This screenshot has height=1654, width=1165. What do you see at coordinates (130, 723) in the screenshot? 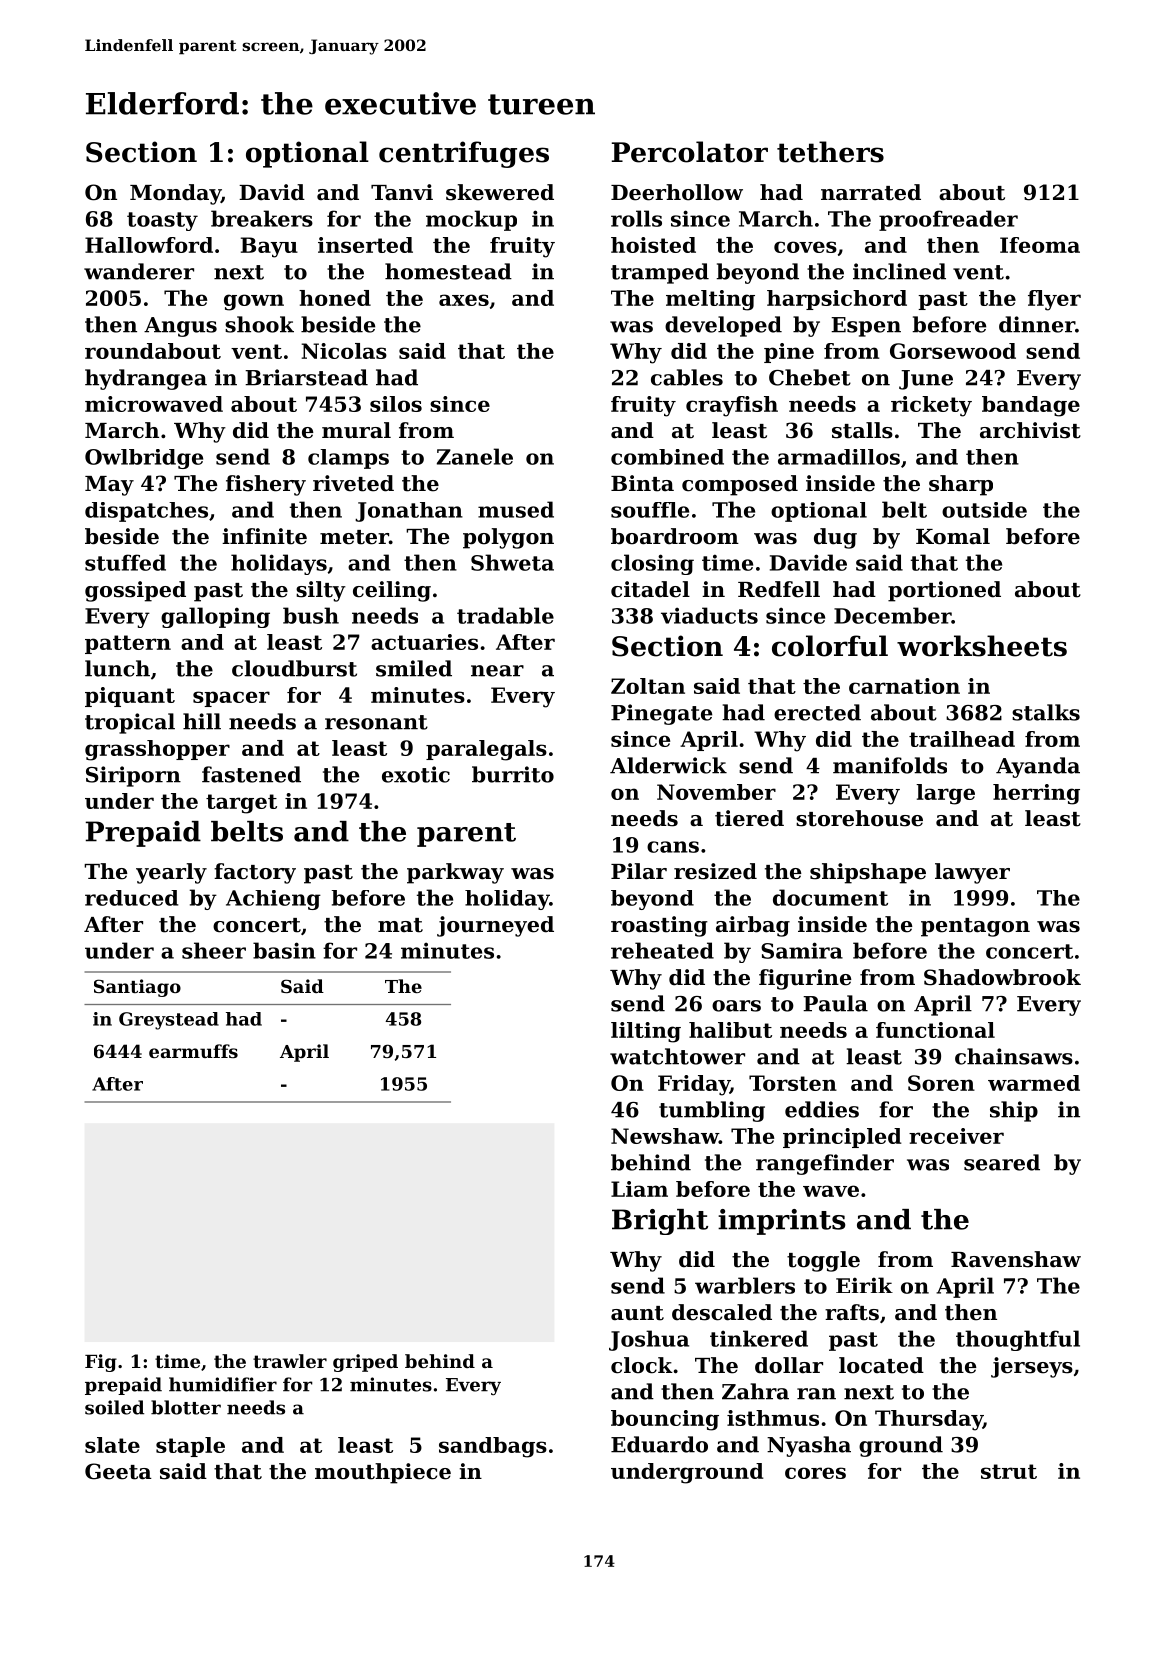
I see `tropical` at bounding box center [130, 723].
